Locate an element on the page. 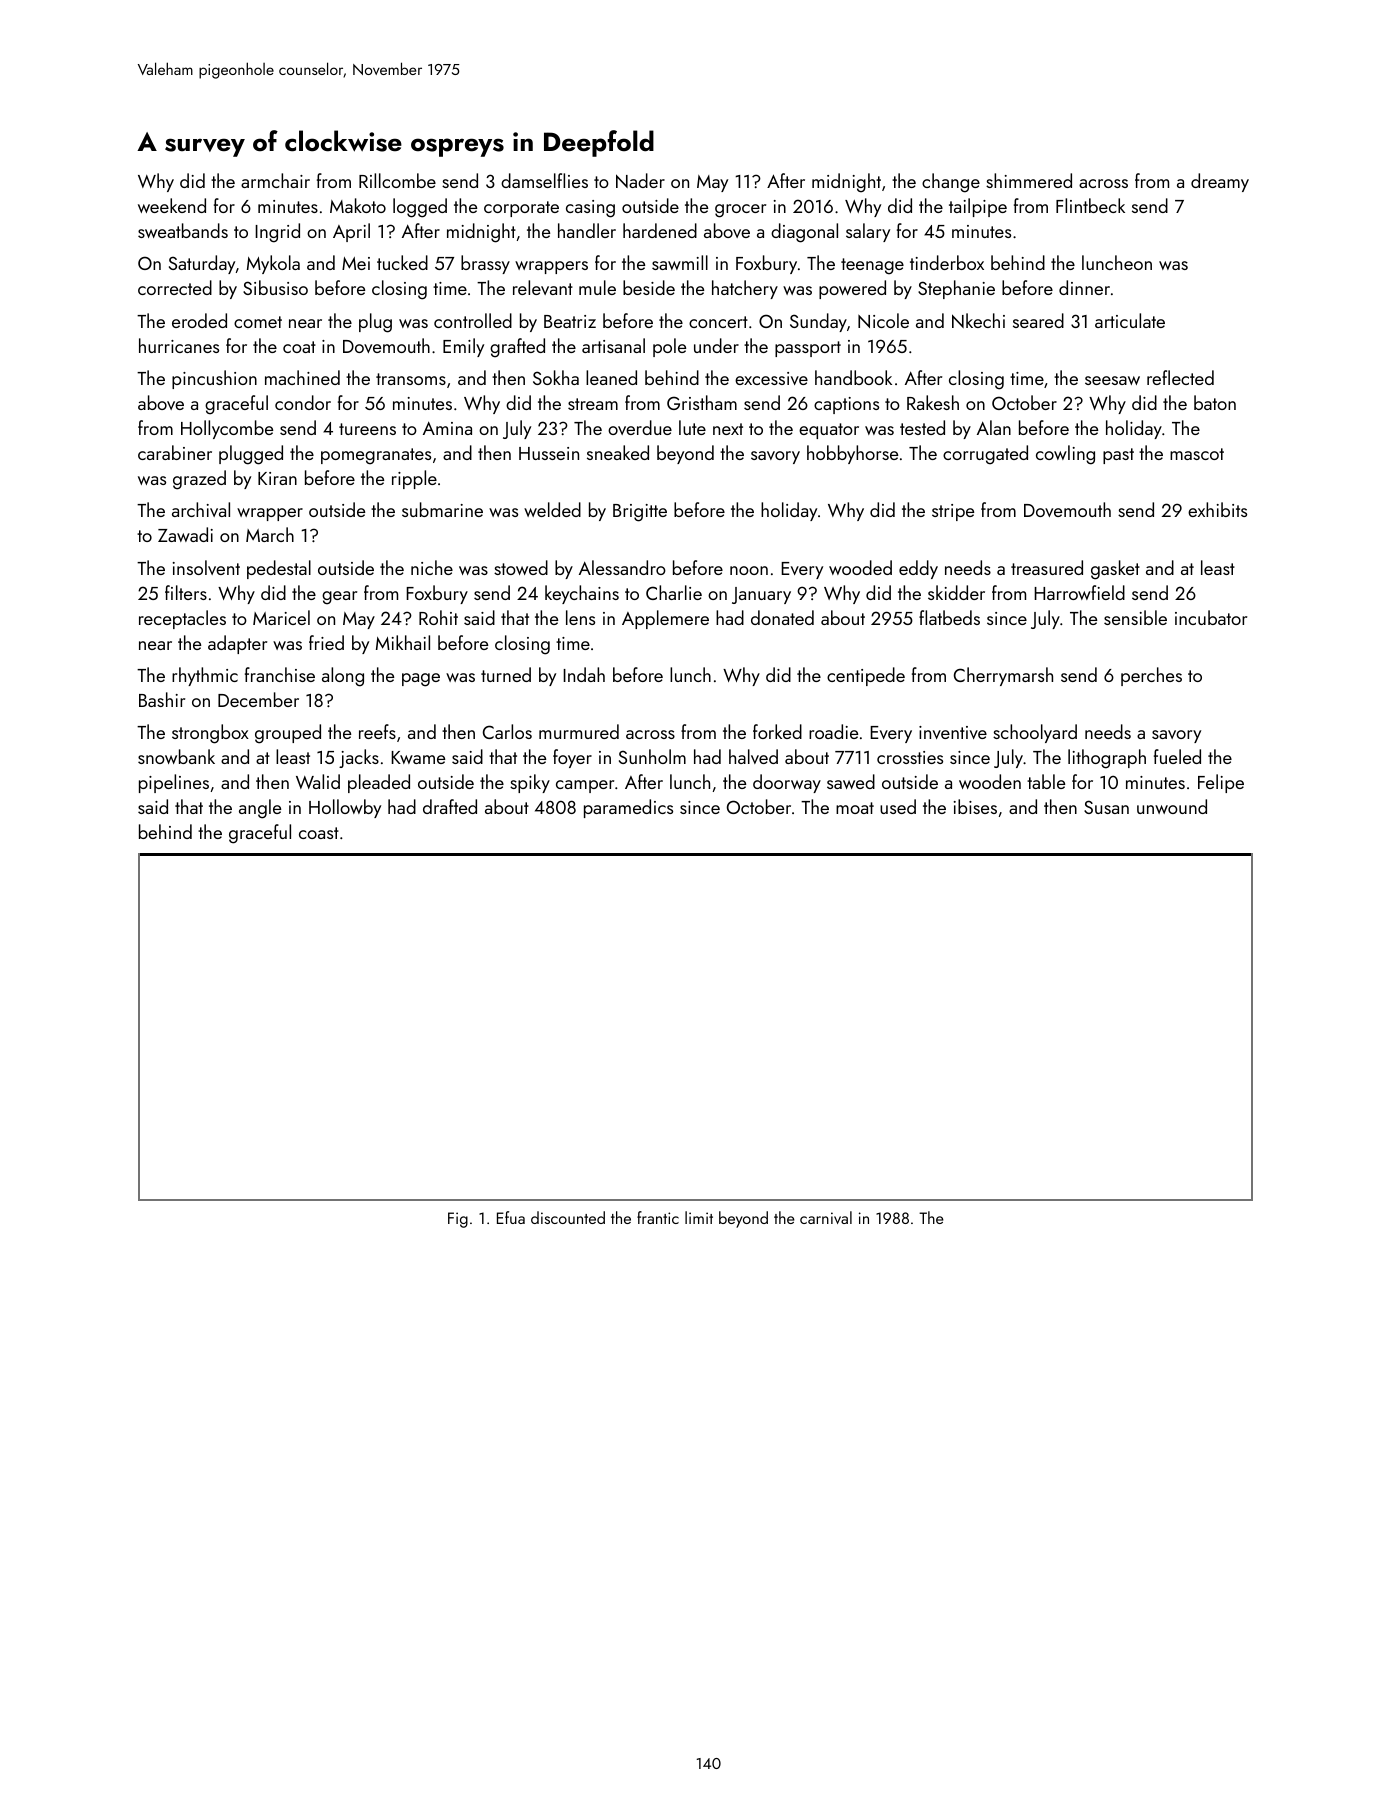  Susan is located at coordinates (1106, 807).
